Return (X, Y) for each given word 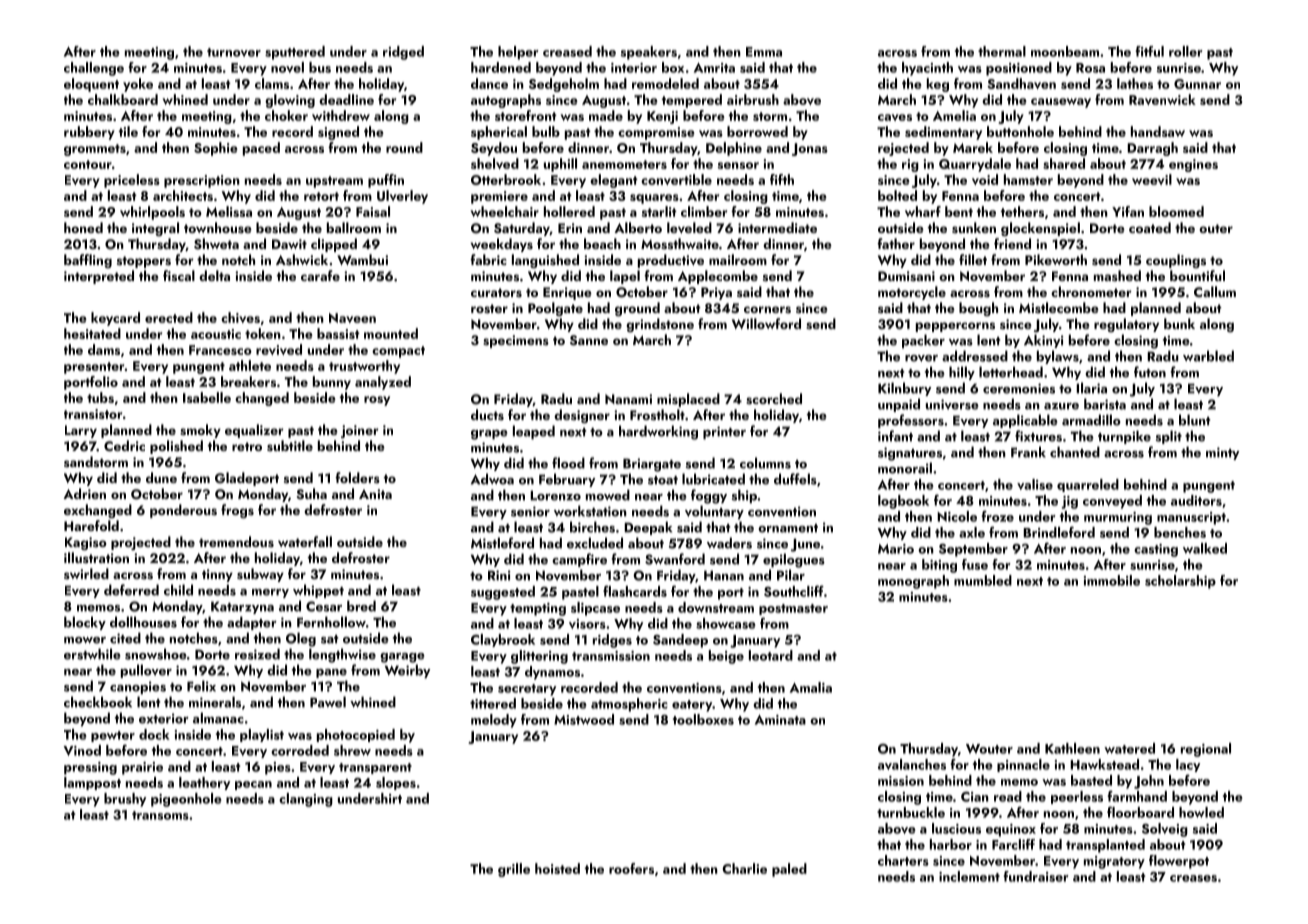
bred (361, 606)
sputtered (295, 53)
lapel (625, 277)
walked (1205, 548)
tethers (1022, 211)
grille (514, 870)
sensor (738, 165)
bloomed (1176, 211)
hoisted (557, 868)
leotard (771, 655)
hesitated (92, 333)
